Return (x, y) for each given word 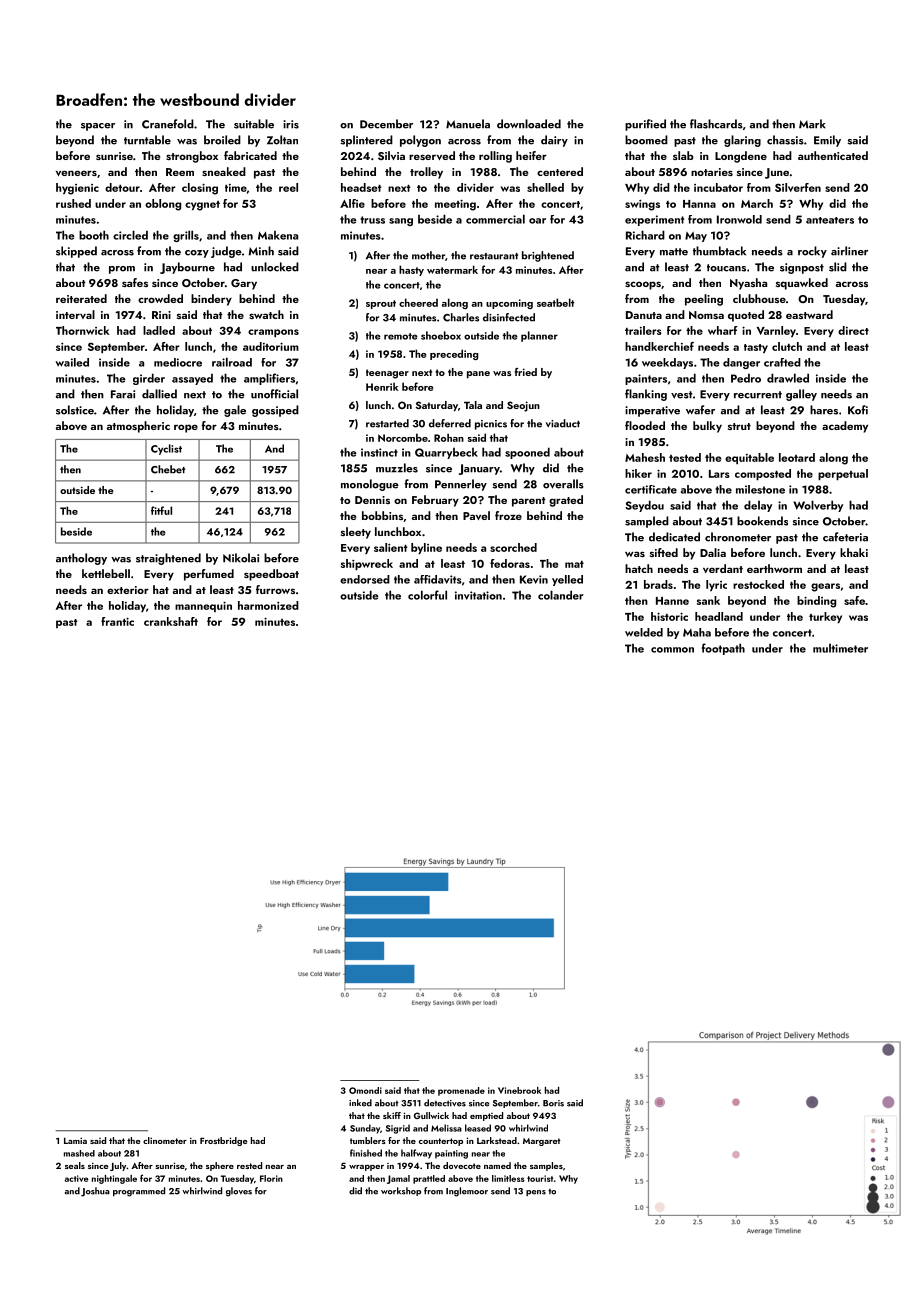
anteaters (830, 220)
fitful (161, 510)
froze (508, 515)
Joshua (95, 1192)
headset (361, 187)
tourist (540, 1178)
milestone (760, 489)
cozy (197, 254)
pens (536, 1193)
